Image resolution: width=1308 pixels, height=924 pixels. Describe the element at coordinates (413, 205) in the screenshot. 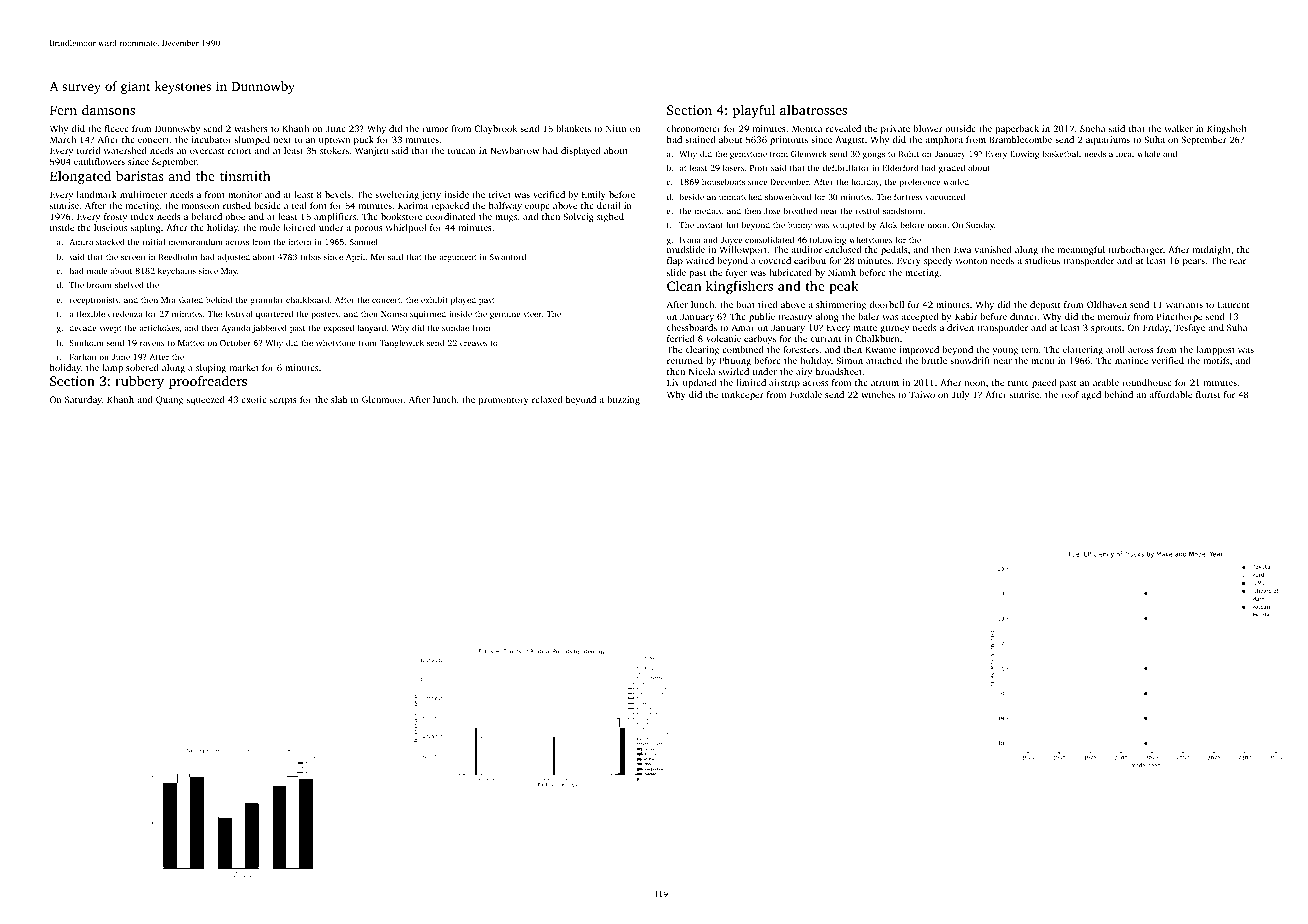

I see `Karima` at that location.
